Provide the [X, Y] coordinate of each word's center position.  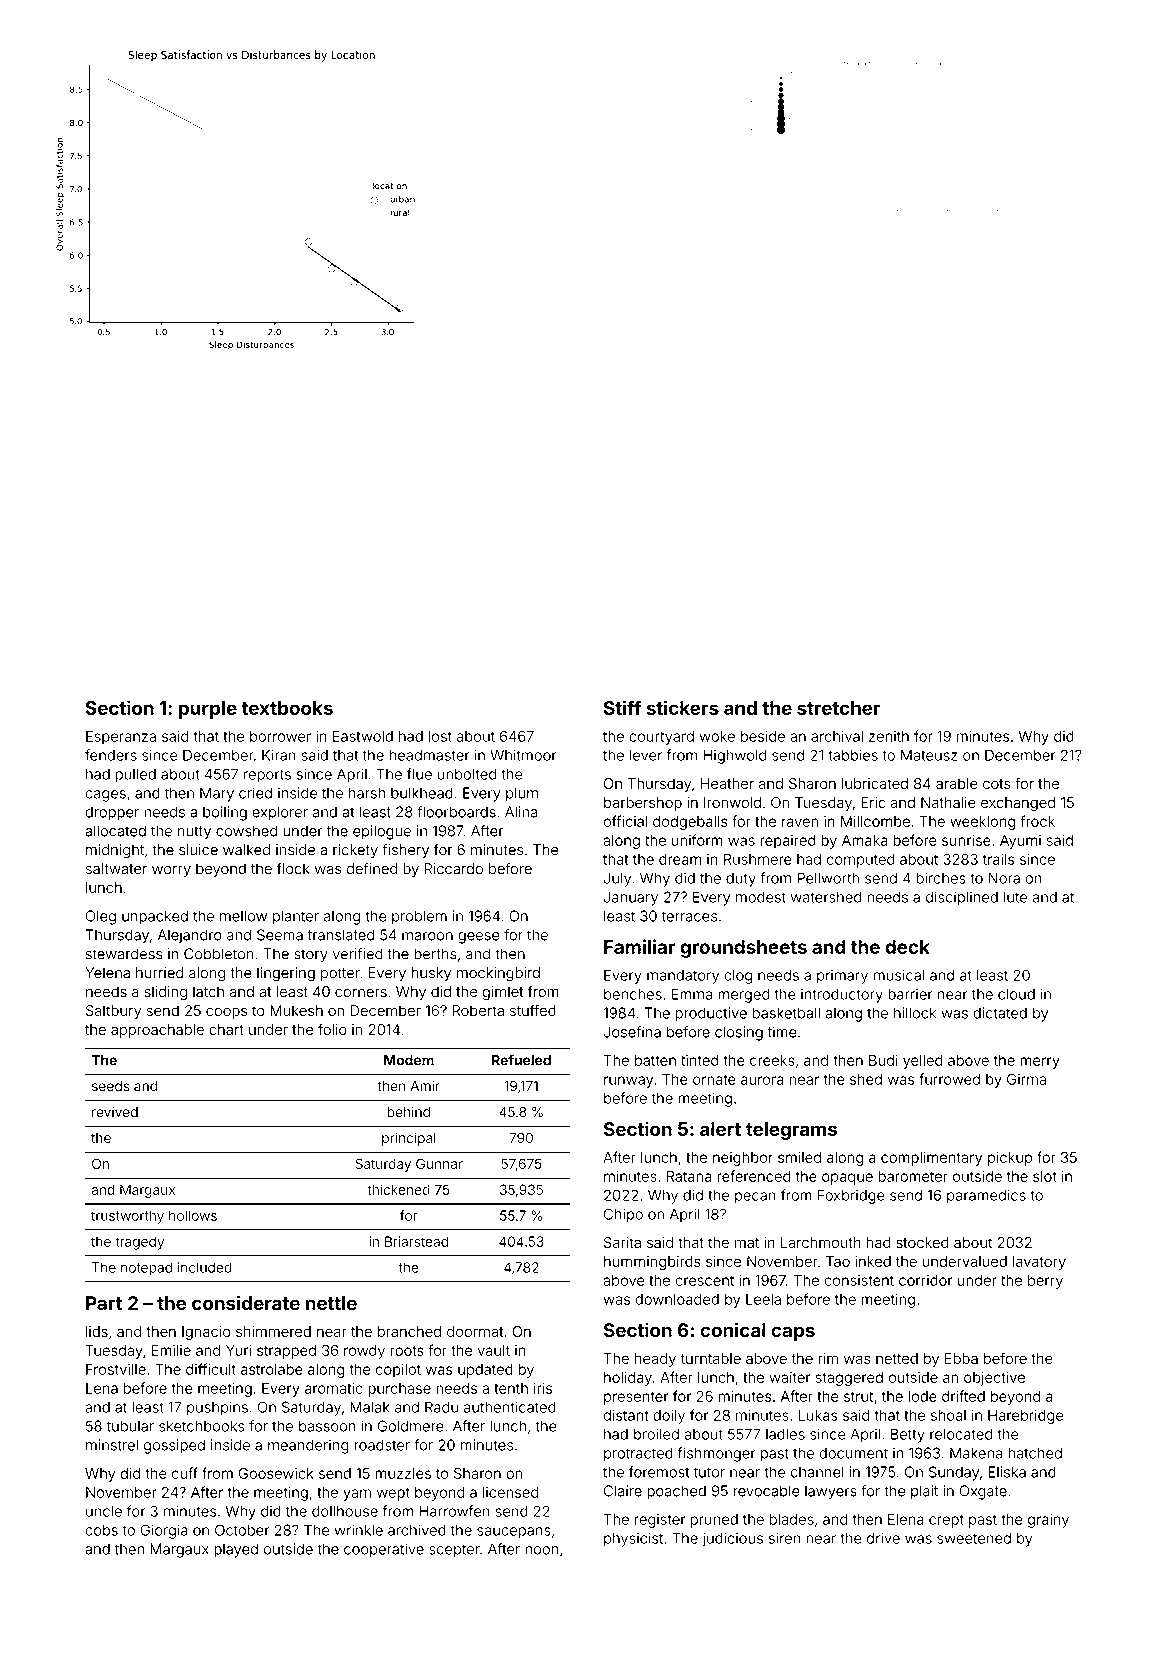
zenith [889, 736]
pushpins [217, 1408]
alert [720, 1129]
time [782, 1032]
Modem [409, 1060]
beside [763, 736]
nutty [194, 833]
